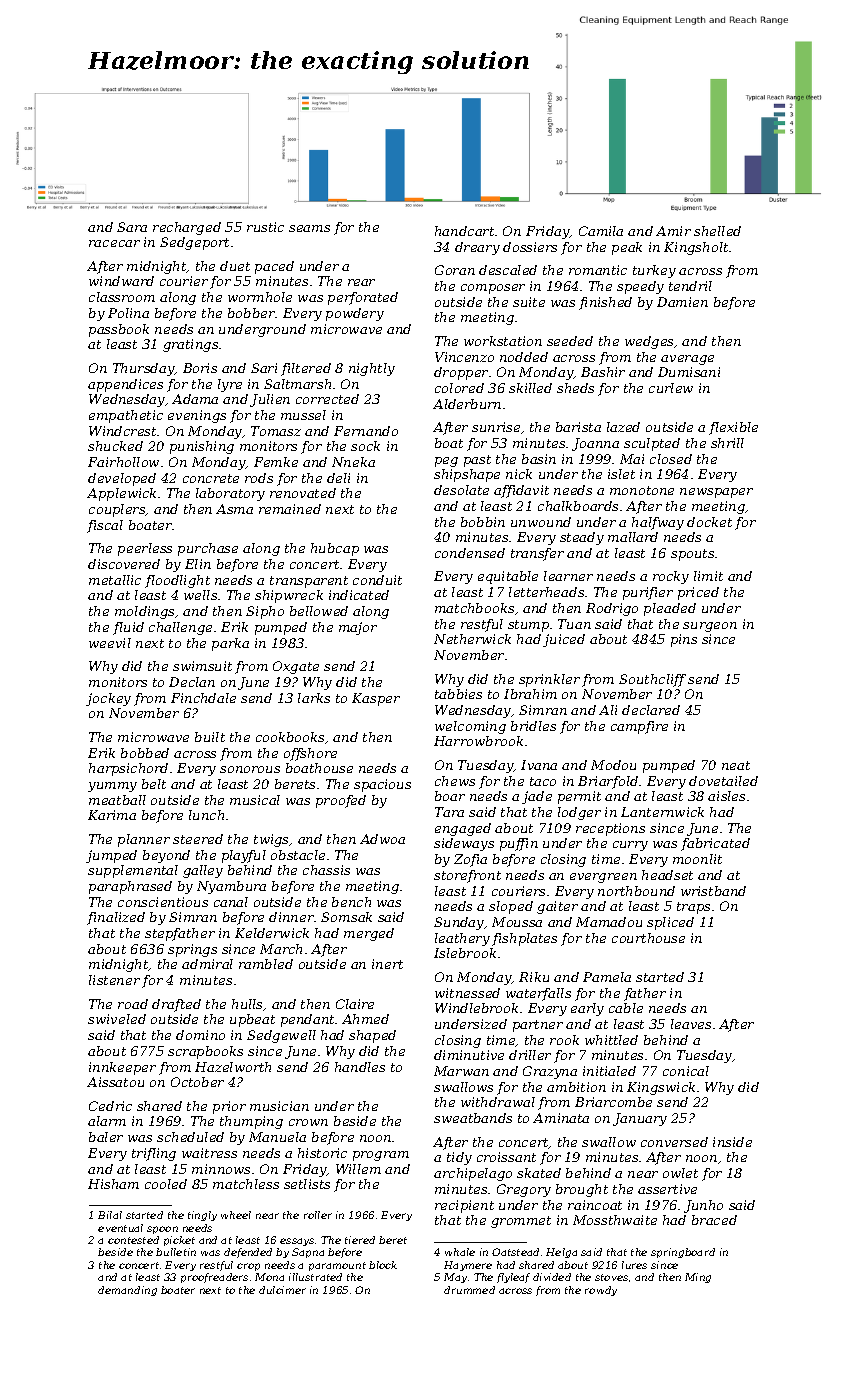 The height and width of the screenshot is (1400, 849). I want to click on rustic, so click(265, 227).
